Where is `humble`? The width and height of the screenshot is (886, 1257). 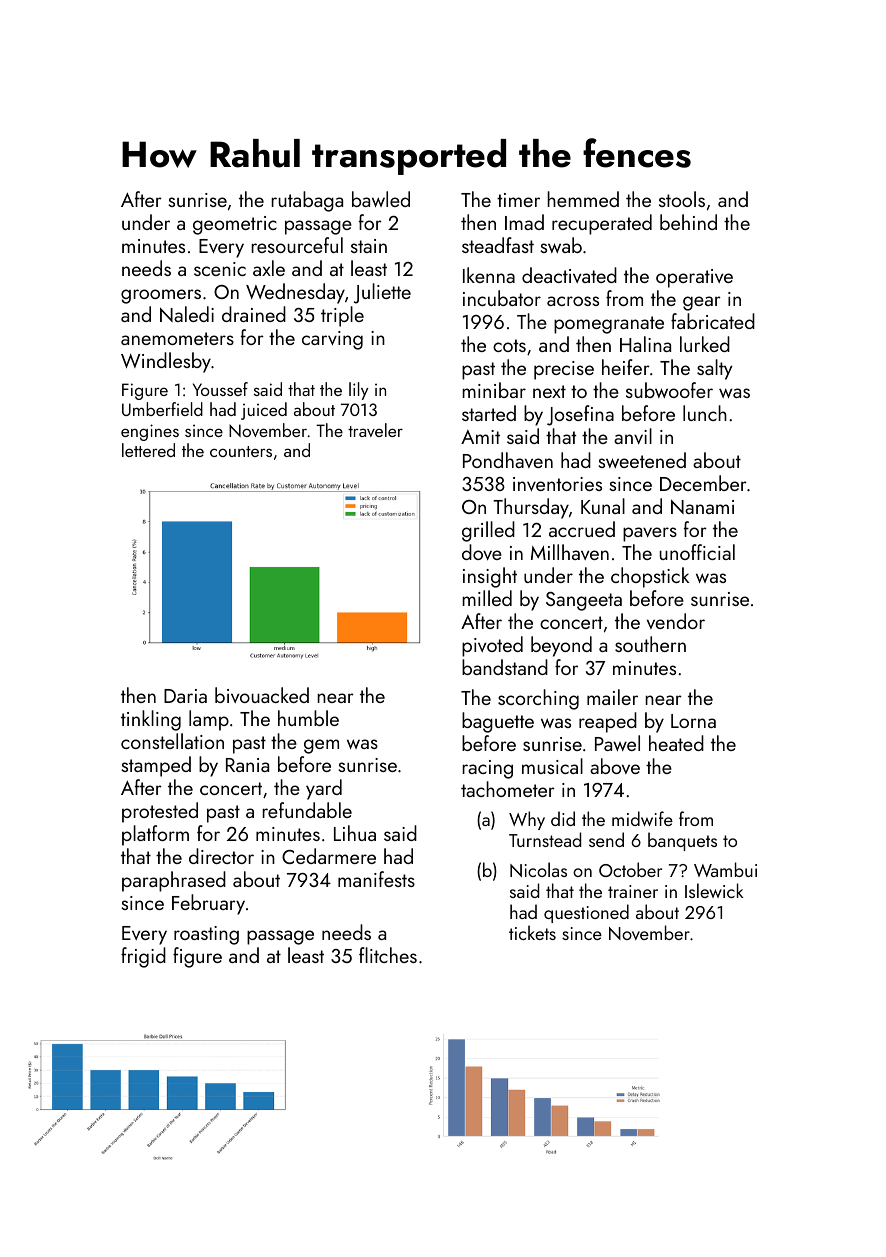
humble is located at coordinates (308, 718).
